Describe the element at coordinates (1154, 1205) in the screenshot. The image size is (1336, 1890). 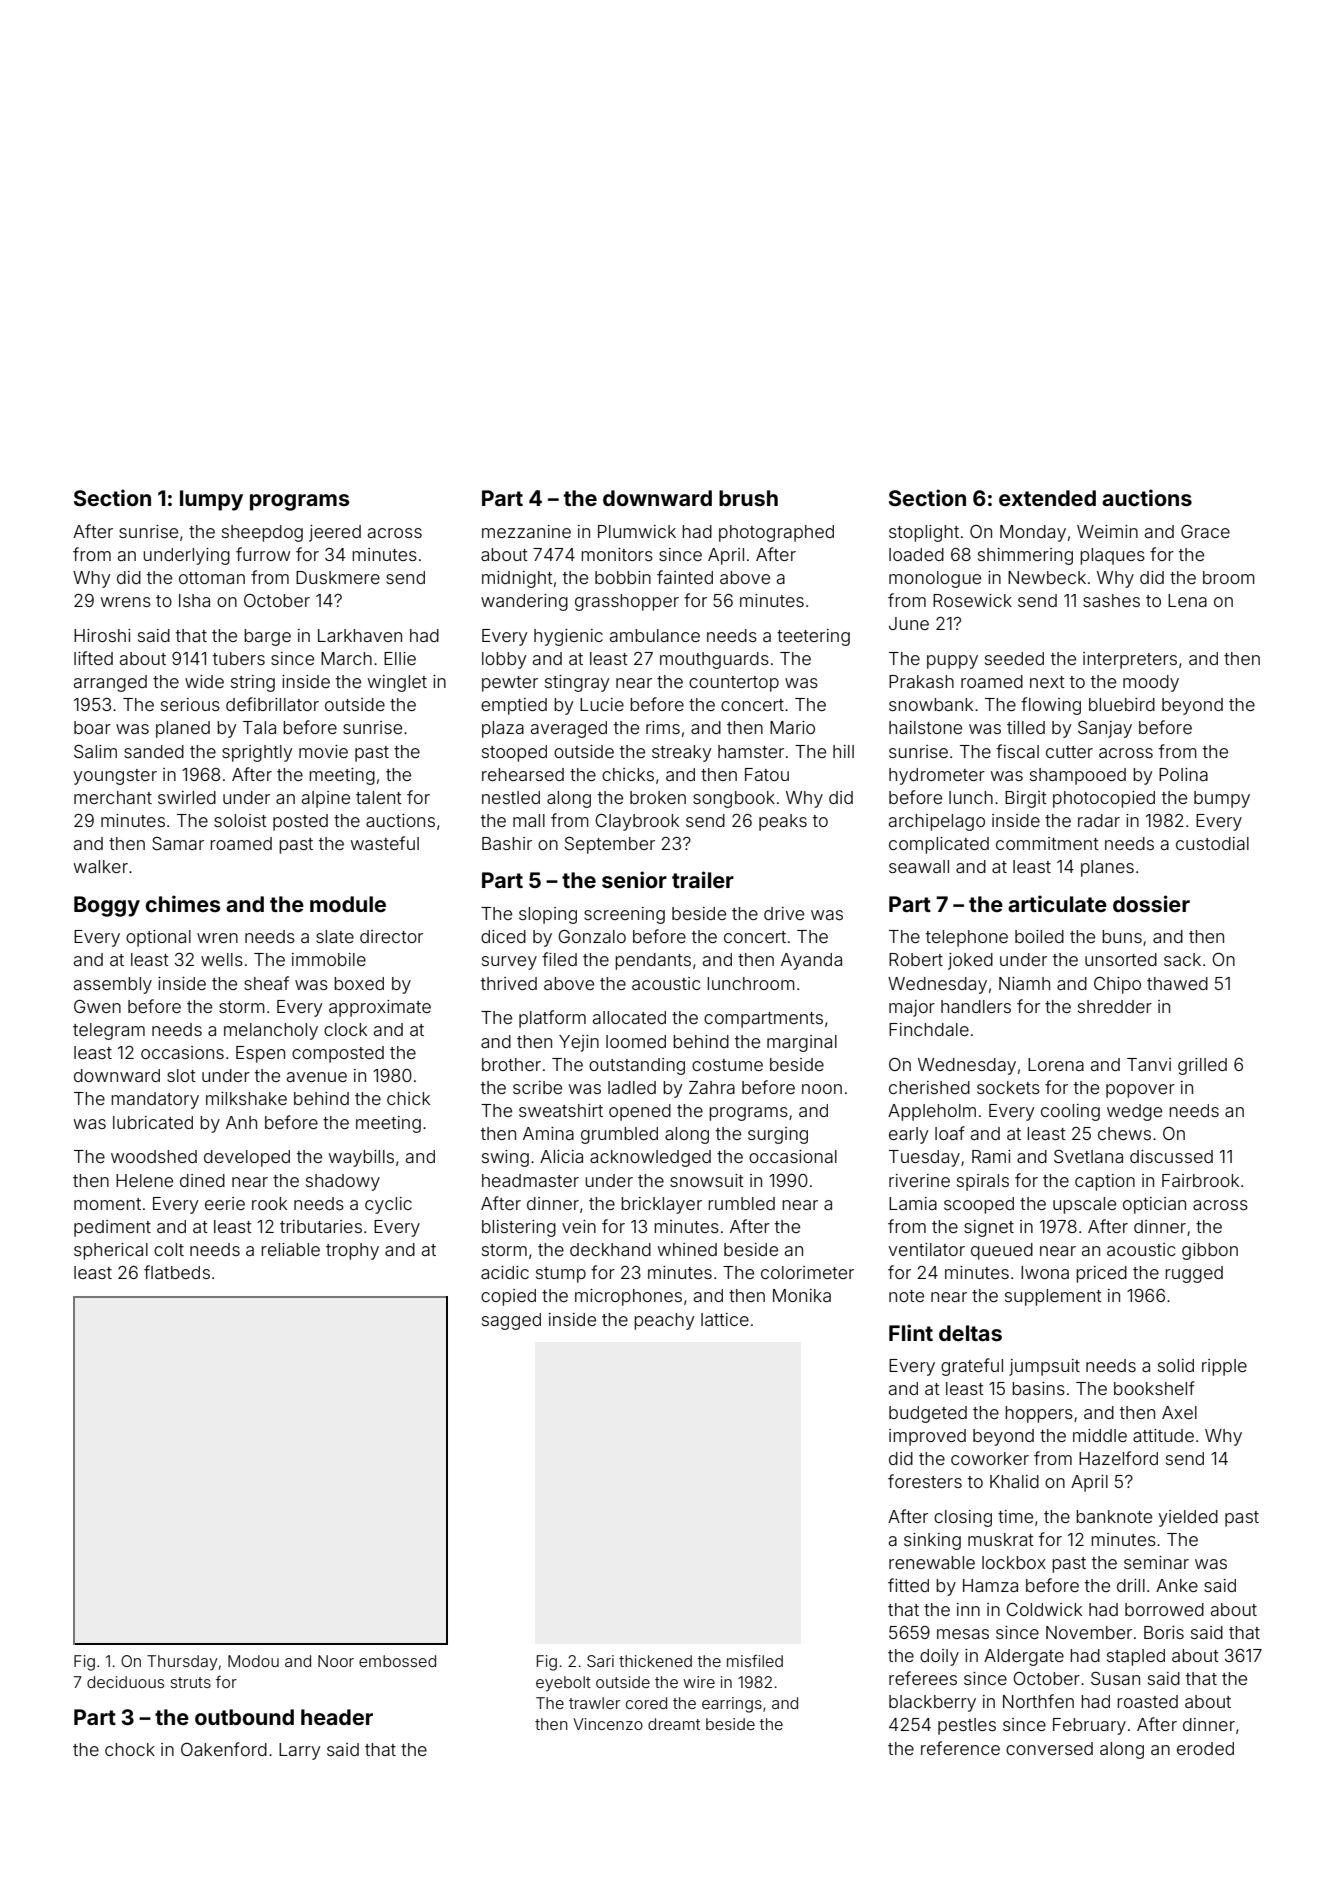
I see `optician` at that location.
